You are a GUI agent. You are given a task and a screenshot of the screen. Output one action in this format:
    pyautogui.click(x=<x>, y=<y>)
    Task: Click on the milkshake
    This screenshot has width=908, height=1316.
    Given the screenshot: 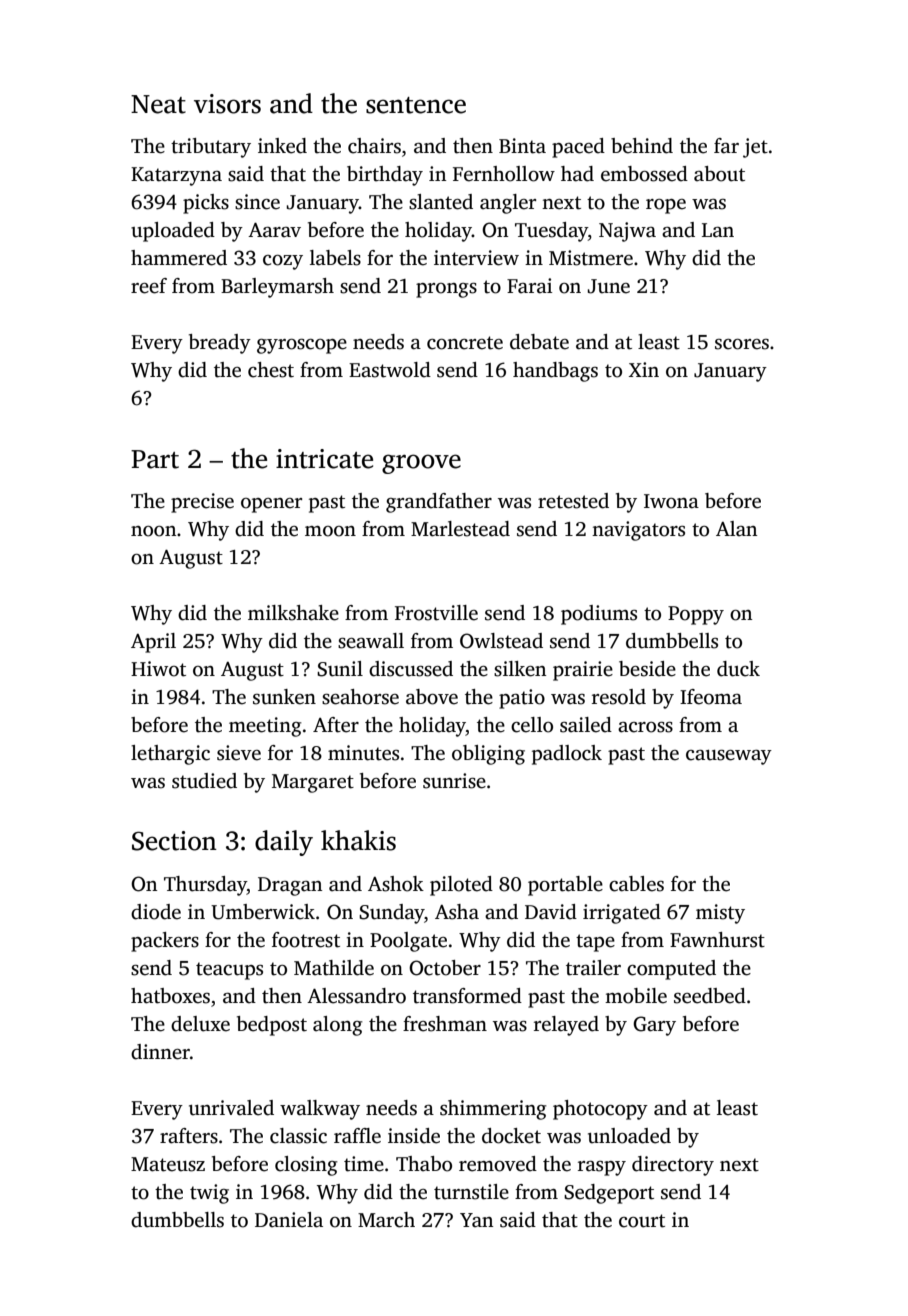 What is the action you would take?
    pyautogui.click(x=293, y=613)
